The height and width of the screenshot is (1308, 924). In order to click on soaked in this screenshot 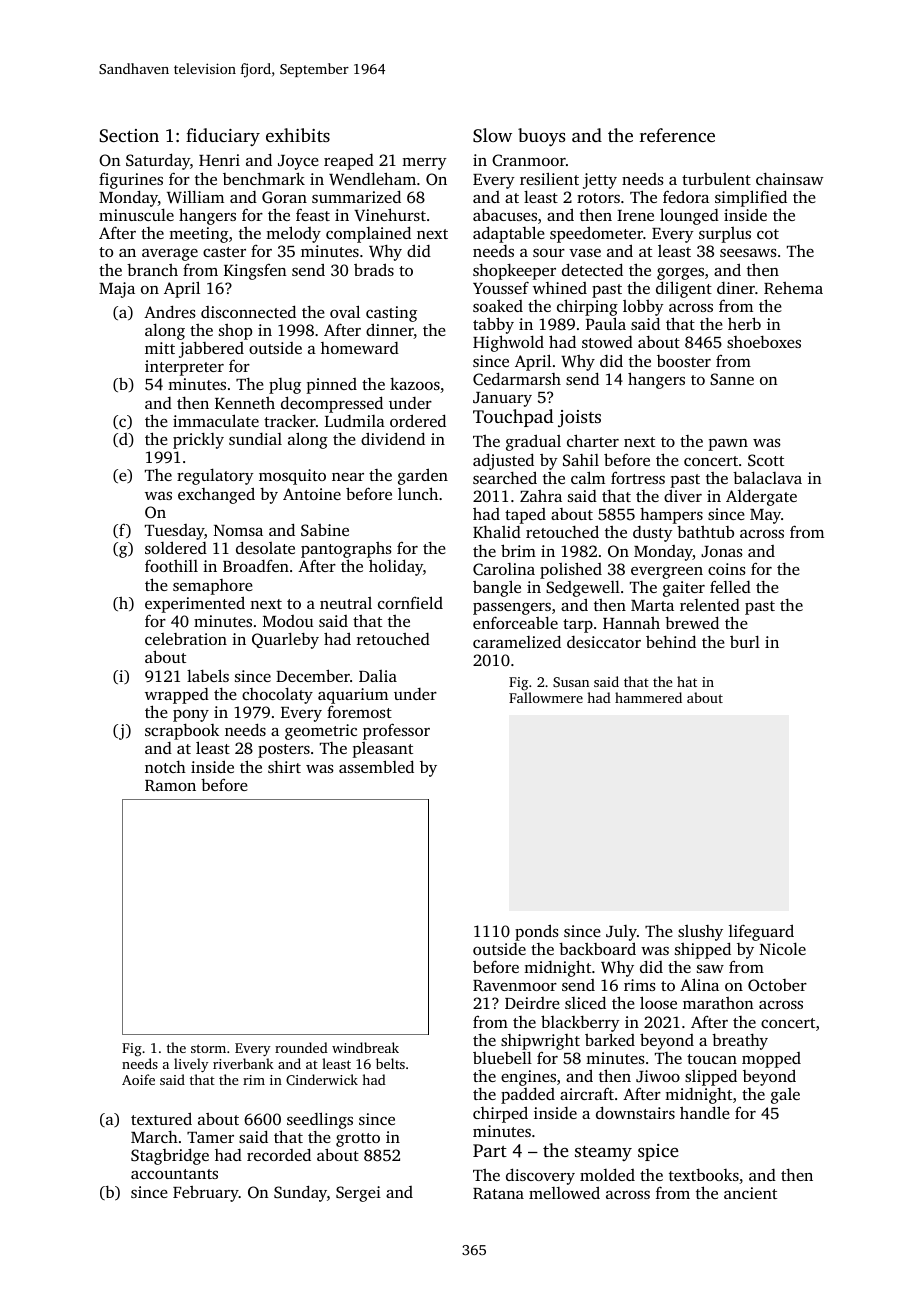, I will do `click(498, 306)`.
